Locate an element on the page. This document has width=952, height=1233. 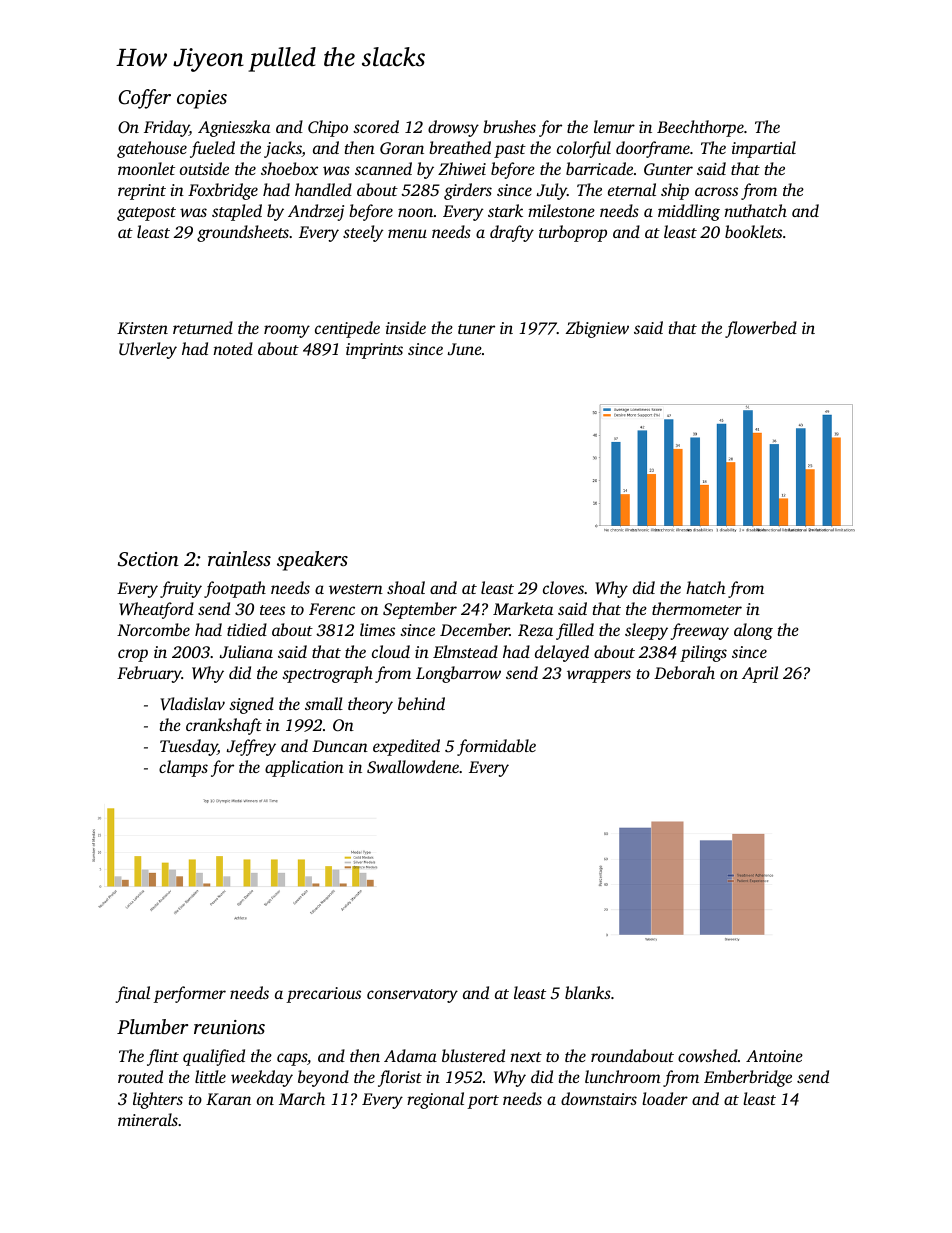
crop is located at coordinates (133, 655).
